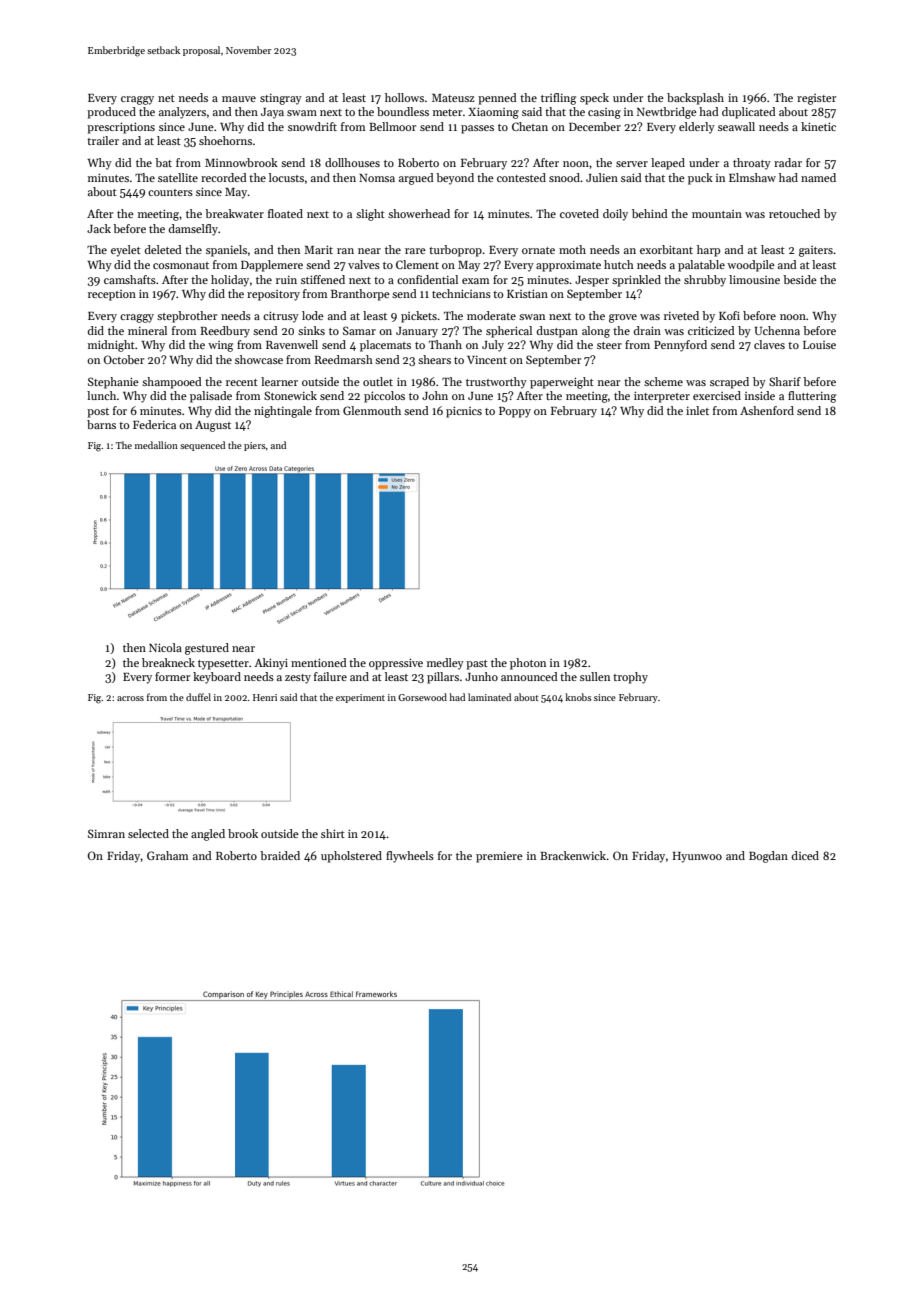  What do you see at coordinates (453, 98) in the screenshot?
I see `Mateusz` at bounding box center [453, 98].
